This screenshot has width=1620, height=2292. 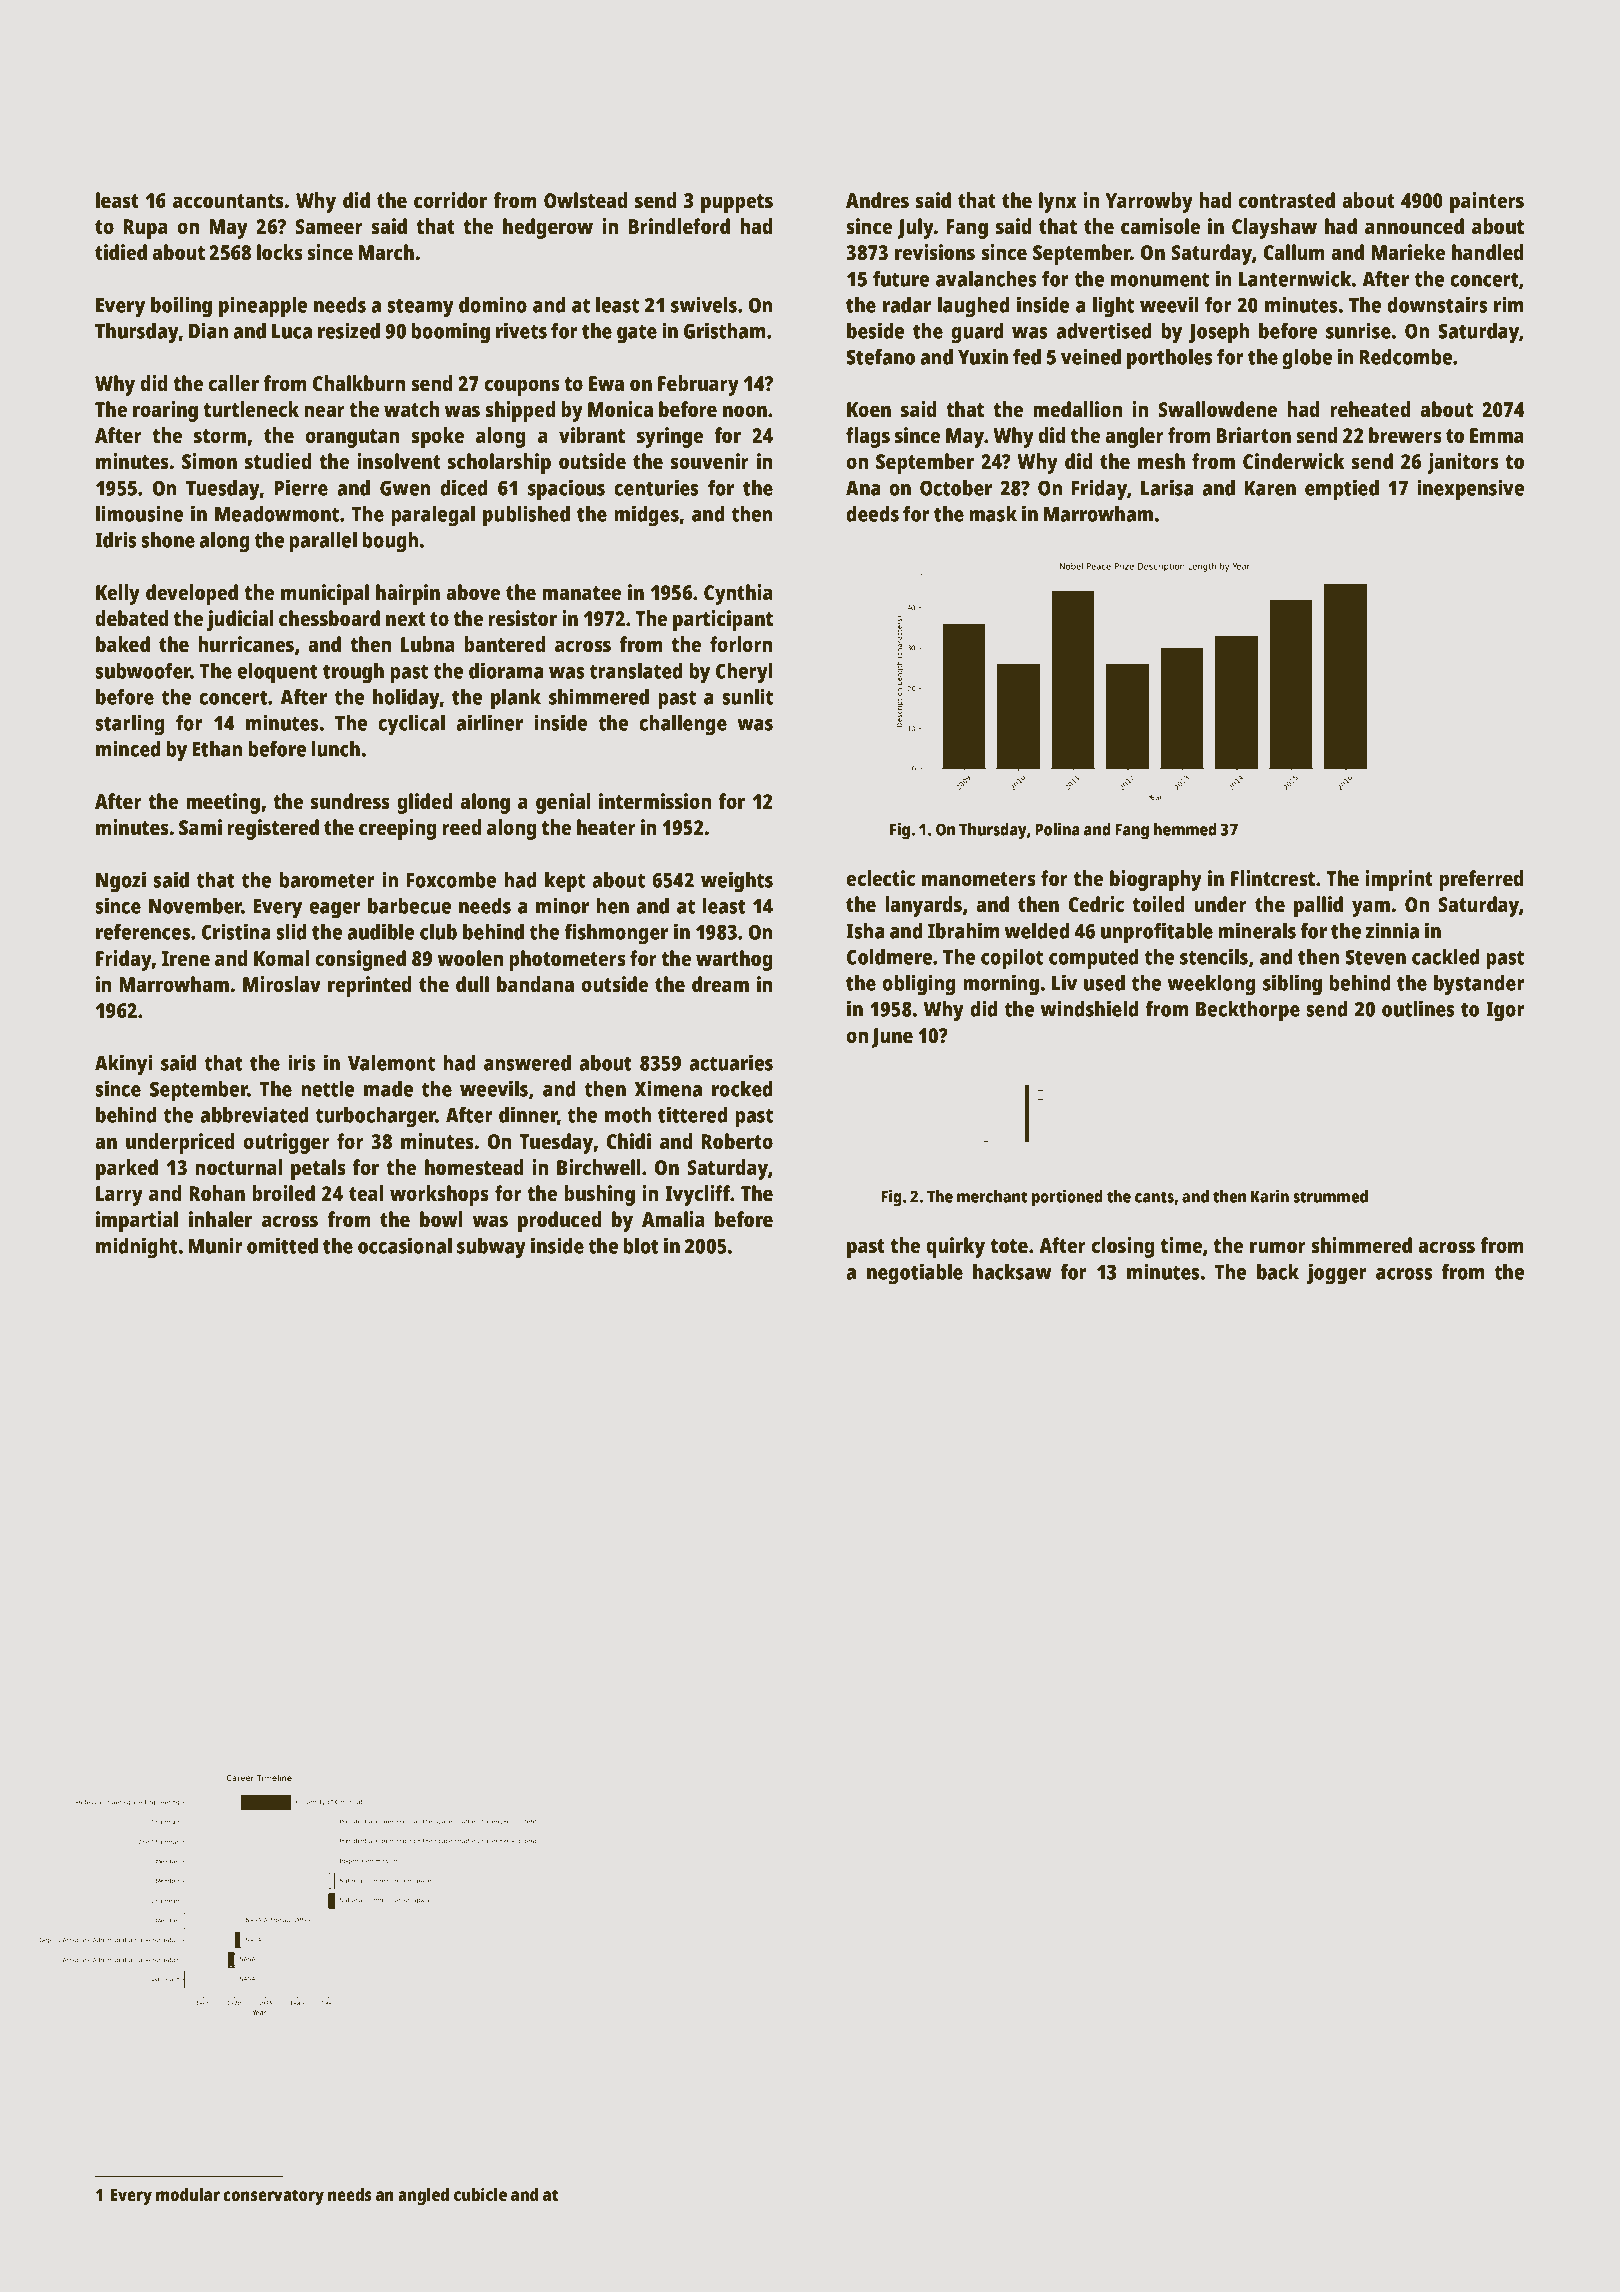 I want to click on painters, so click(x=1487, y=202).
